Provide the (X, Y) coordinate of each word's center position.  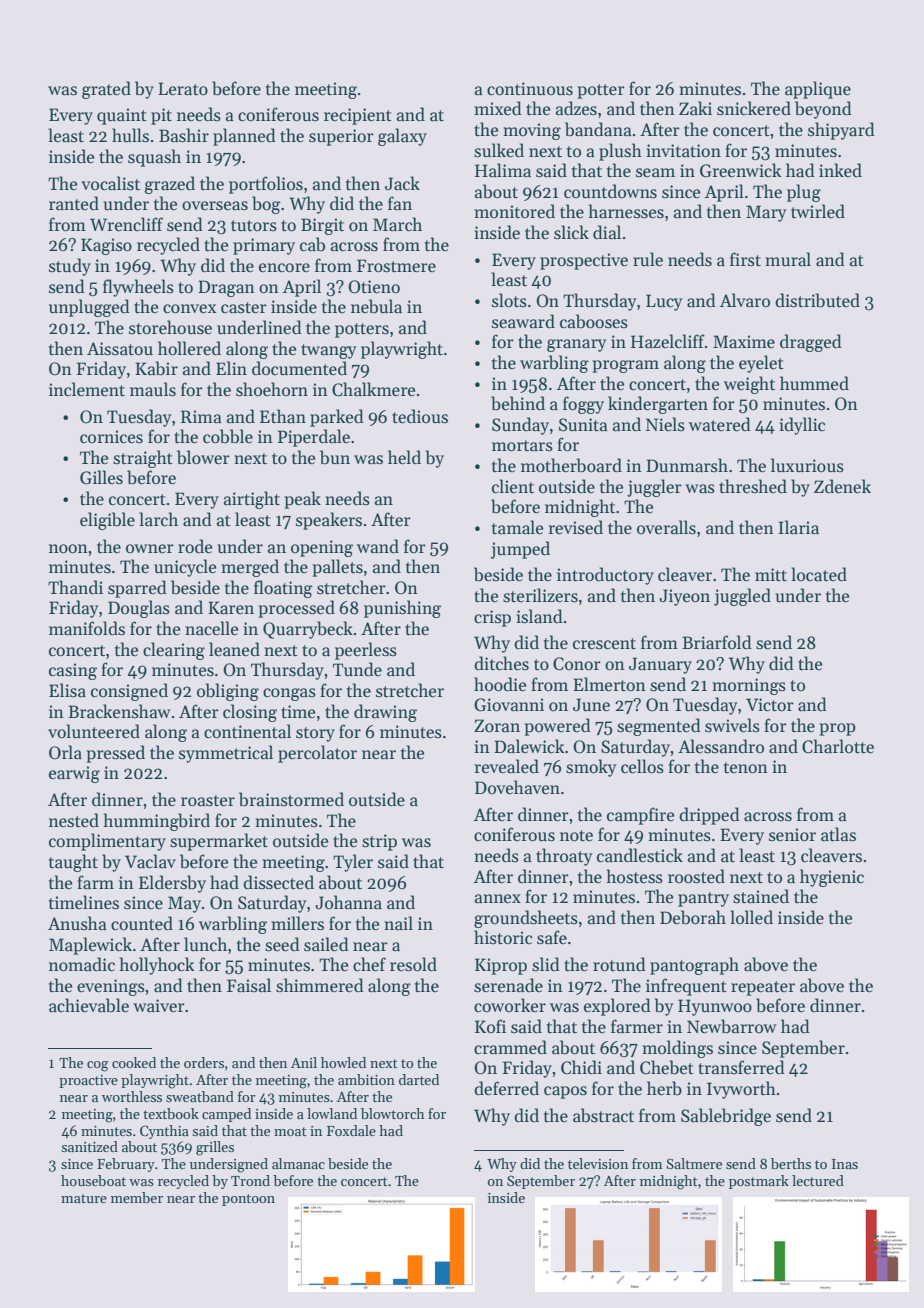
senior (792, 835)
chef (369, 964)
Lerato (183, 89)
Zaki (695, 108)
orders (204, 1062)
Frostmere (396, 266)
